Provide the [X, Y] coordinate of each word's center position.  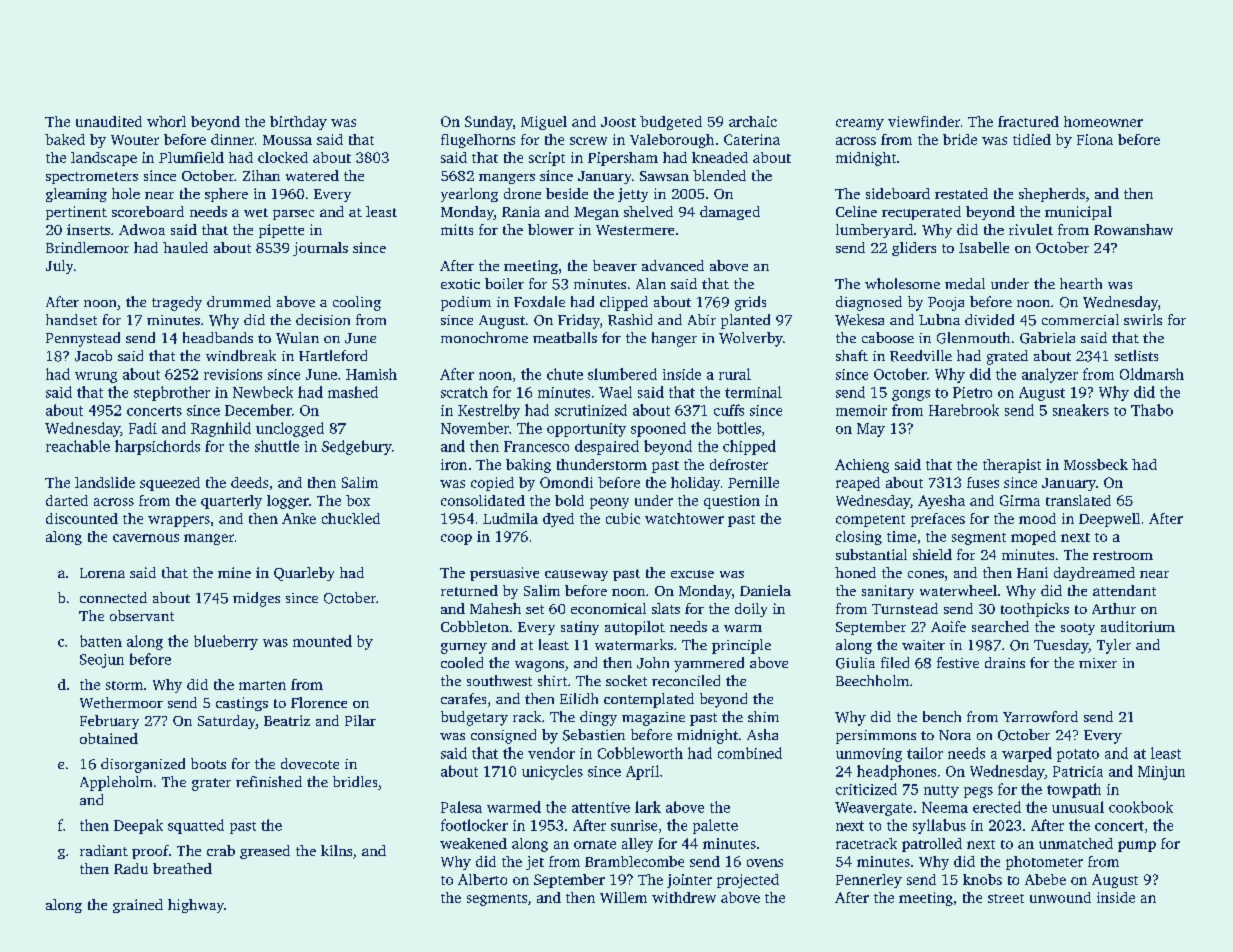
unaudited [109, 121]
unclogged [290, 429]
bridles [355, 781]
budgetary [474, 718]
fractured [1028, 121]
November [475, 428]
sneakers [1081, 410]
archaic [753, 121]
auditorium [1138, 626]
